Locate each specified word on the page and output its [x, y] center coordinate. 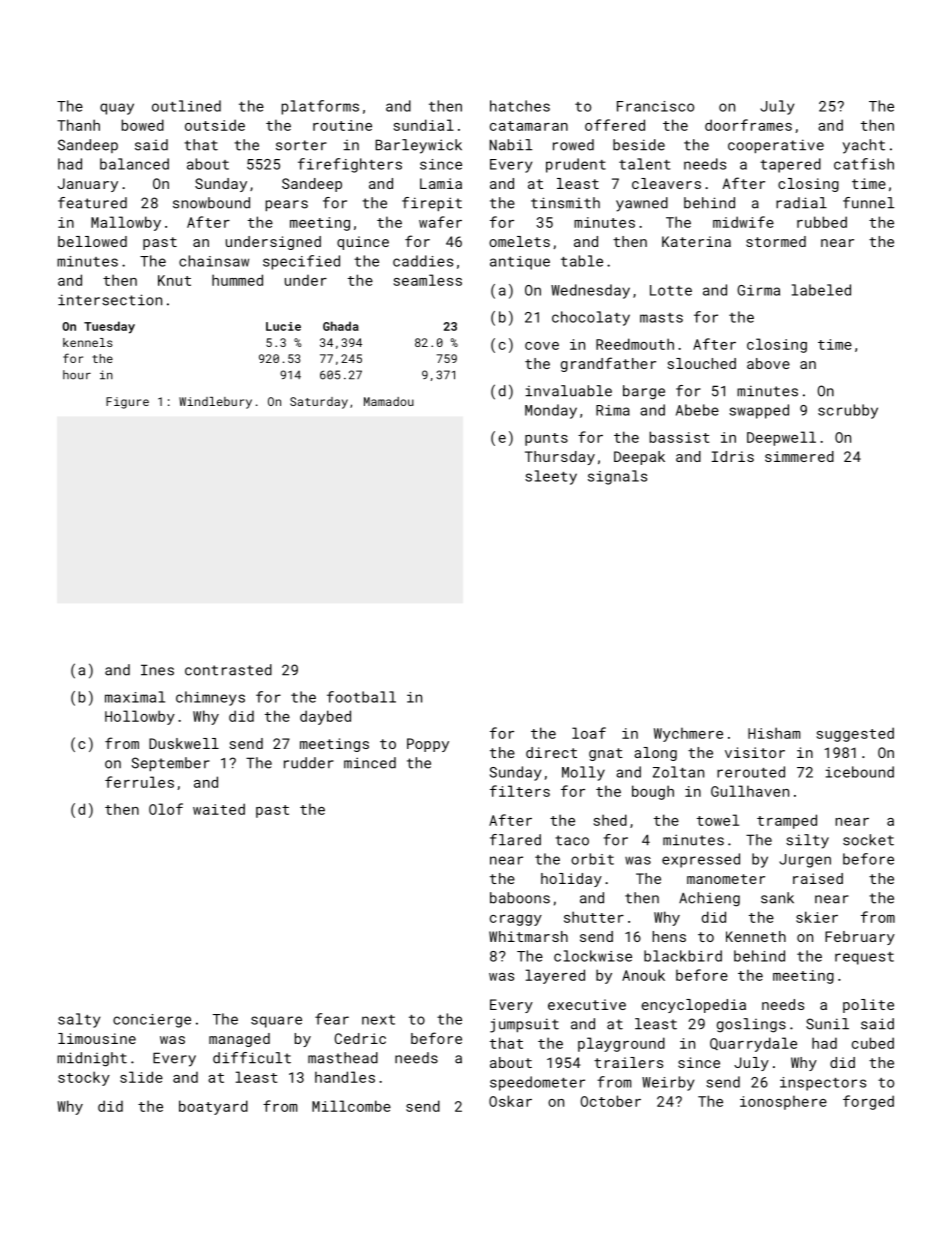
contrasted [228, 670]
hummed [237, 280]
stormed [776, 241]
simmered [799, 456]
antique [520, 263]
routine [342, 125]
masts [661, 318]
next [378, 1020]
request [864, 958]
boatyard [213, 1107]
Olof [166, 809]
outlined [186, 106]
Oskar [510, 1101]
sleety [551, 477]
